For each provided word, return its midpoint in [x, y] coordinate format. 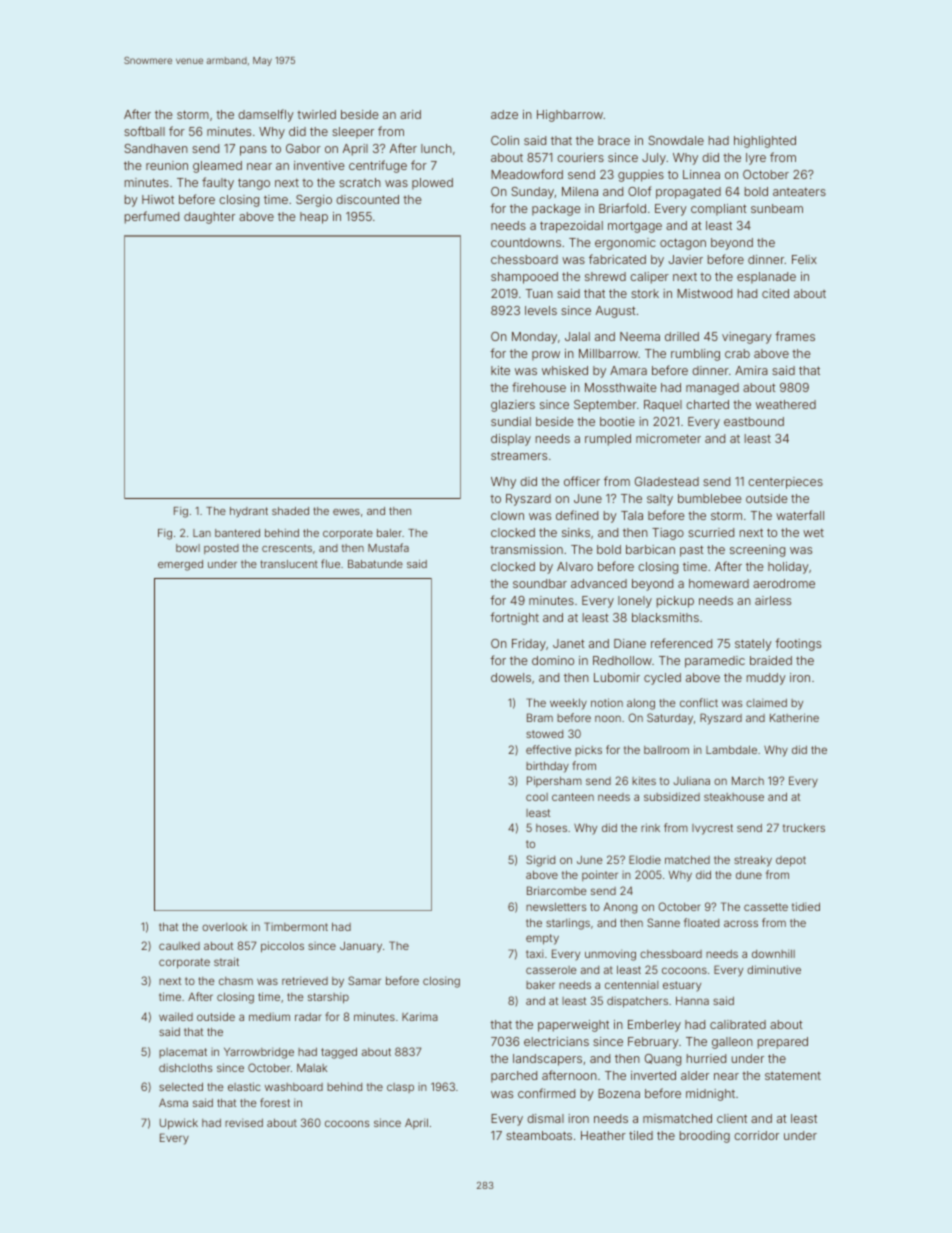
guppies [641, 176]
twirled [316, 114]
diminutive [774, 969]
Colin [505, 140]
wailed [176, 1016]
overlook [224, 927]
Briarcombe [557, 890]
